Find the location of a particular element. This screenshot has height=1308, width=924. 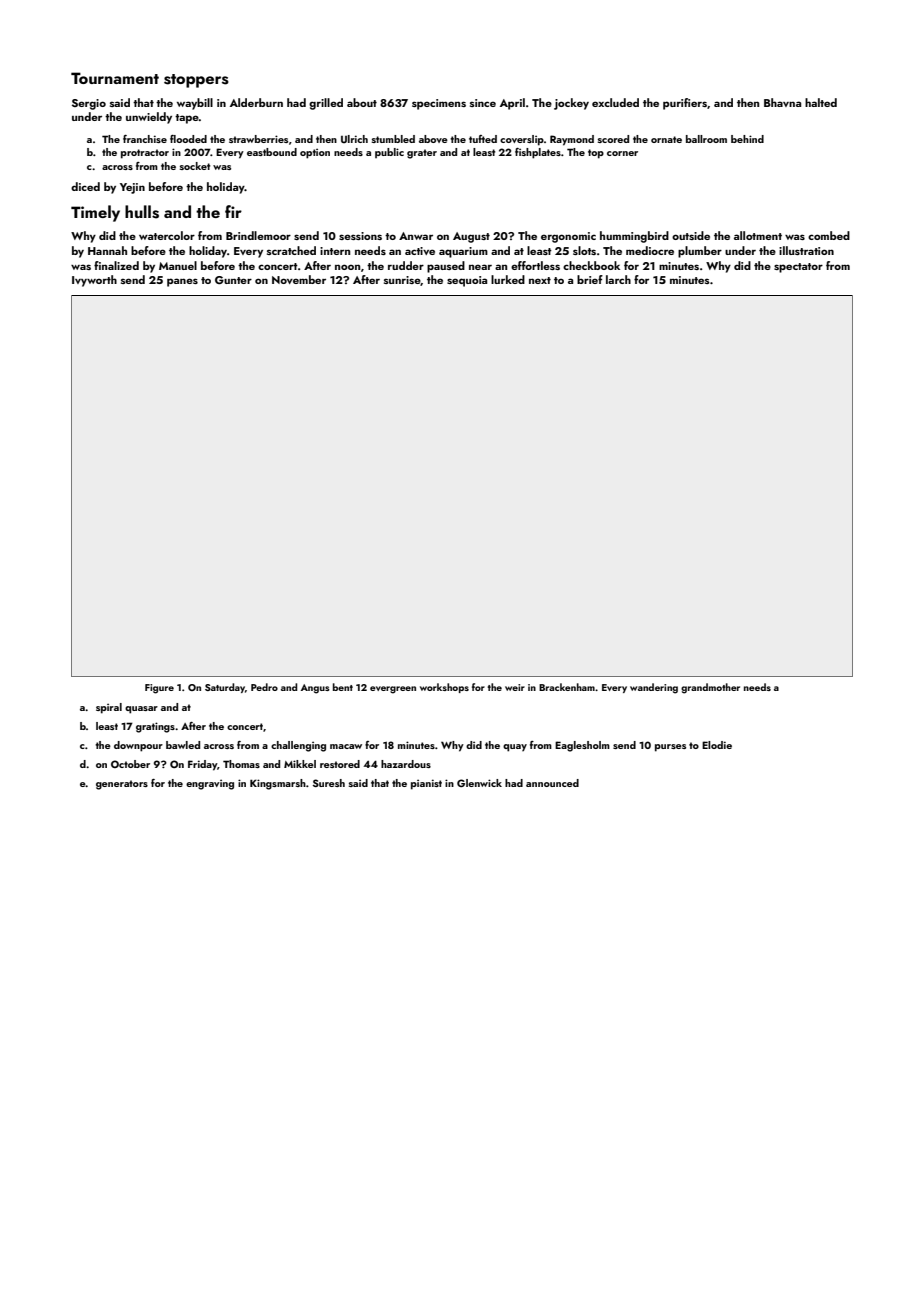

wandering is located at coordinates (654, 688).
